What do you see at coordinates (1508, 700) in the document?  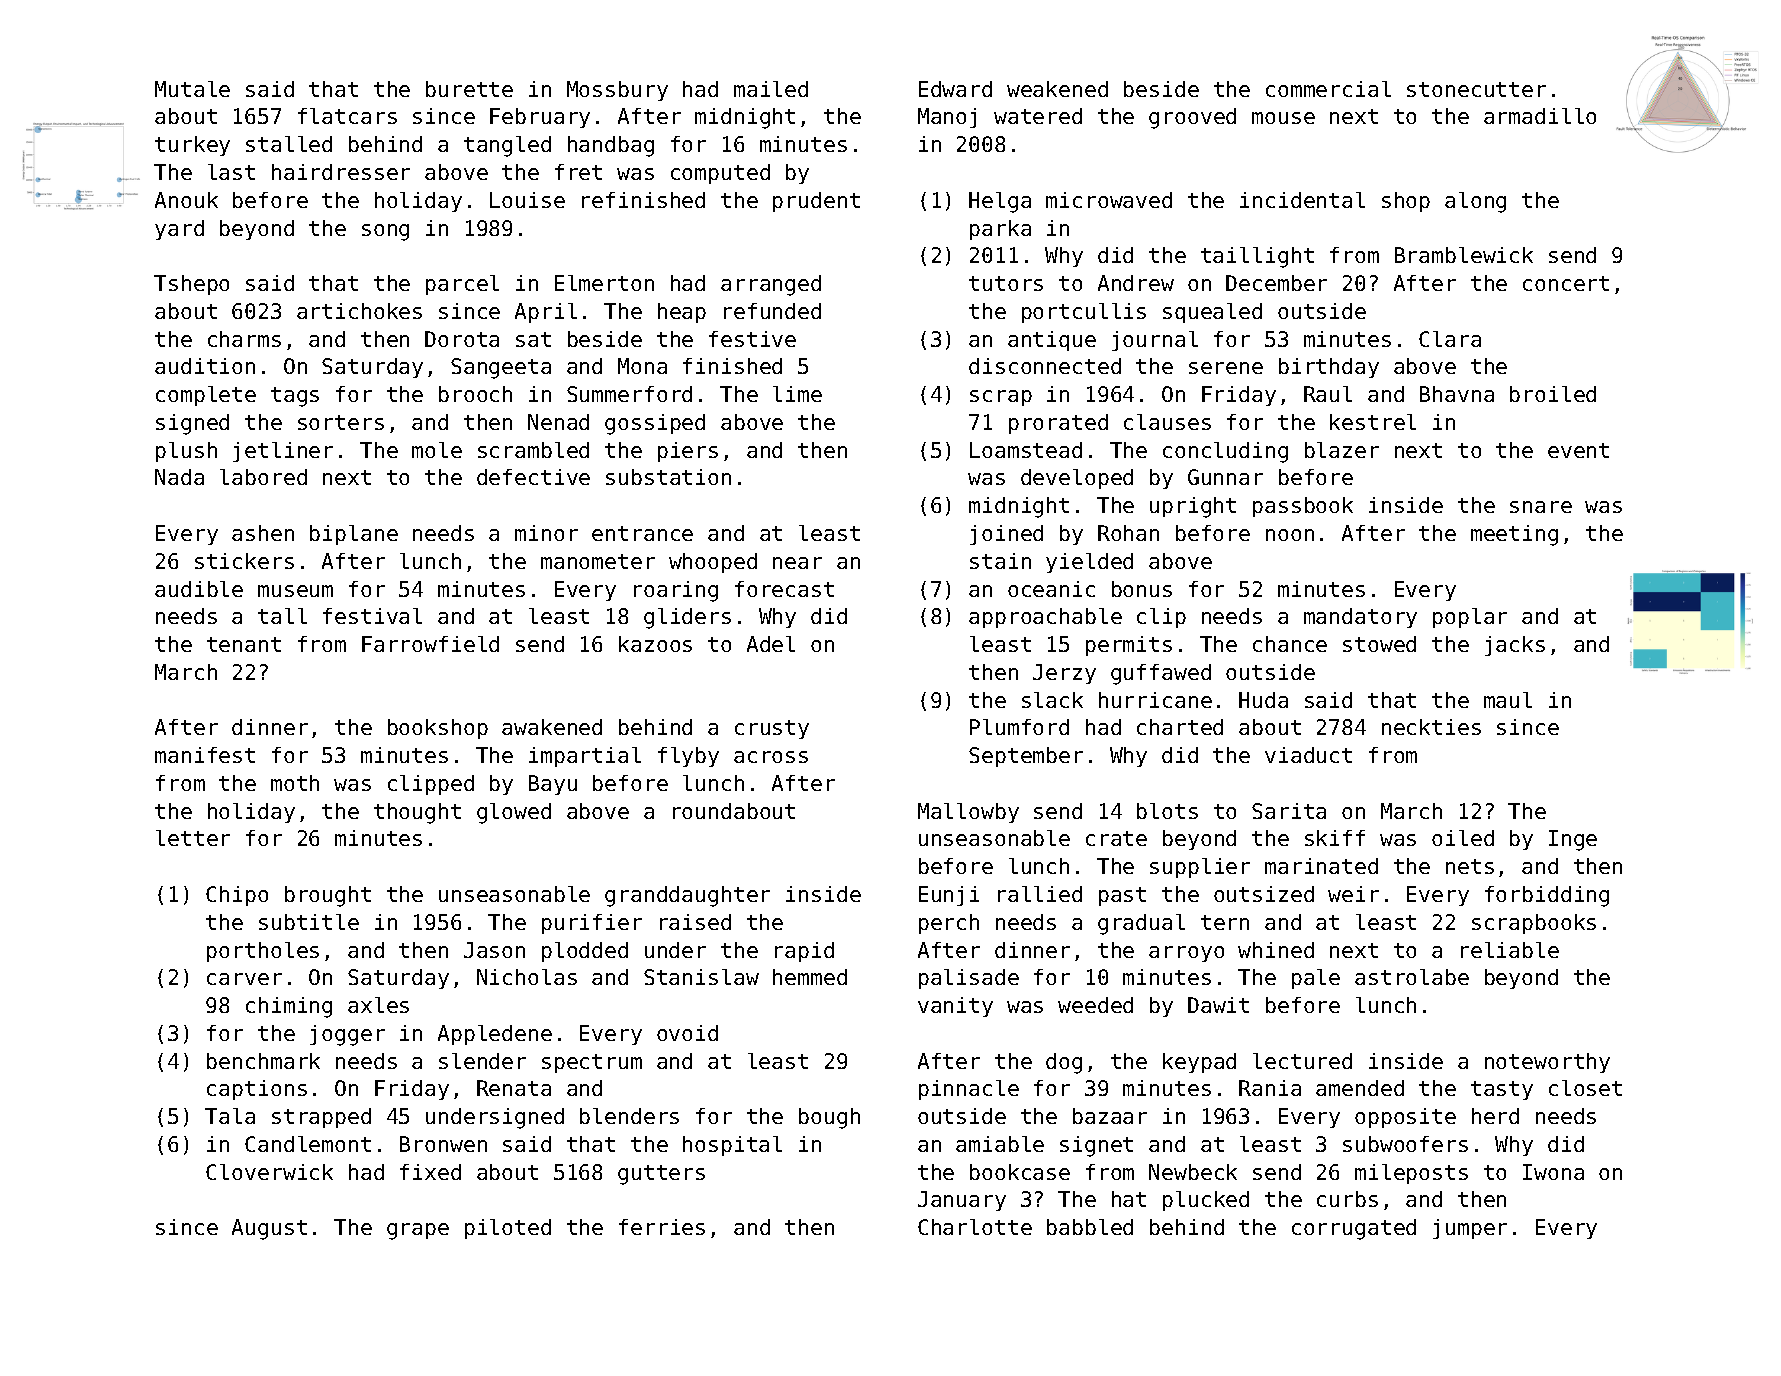 I see `maul` at bounding box center [1508, 700].
